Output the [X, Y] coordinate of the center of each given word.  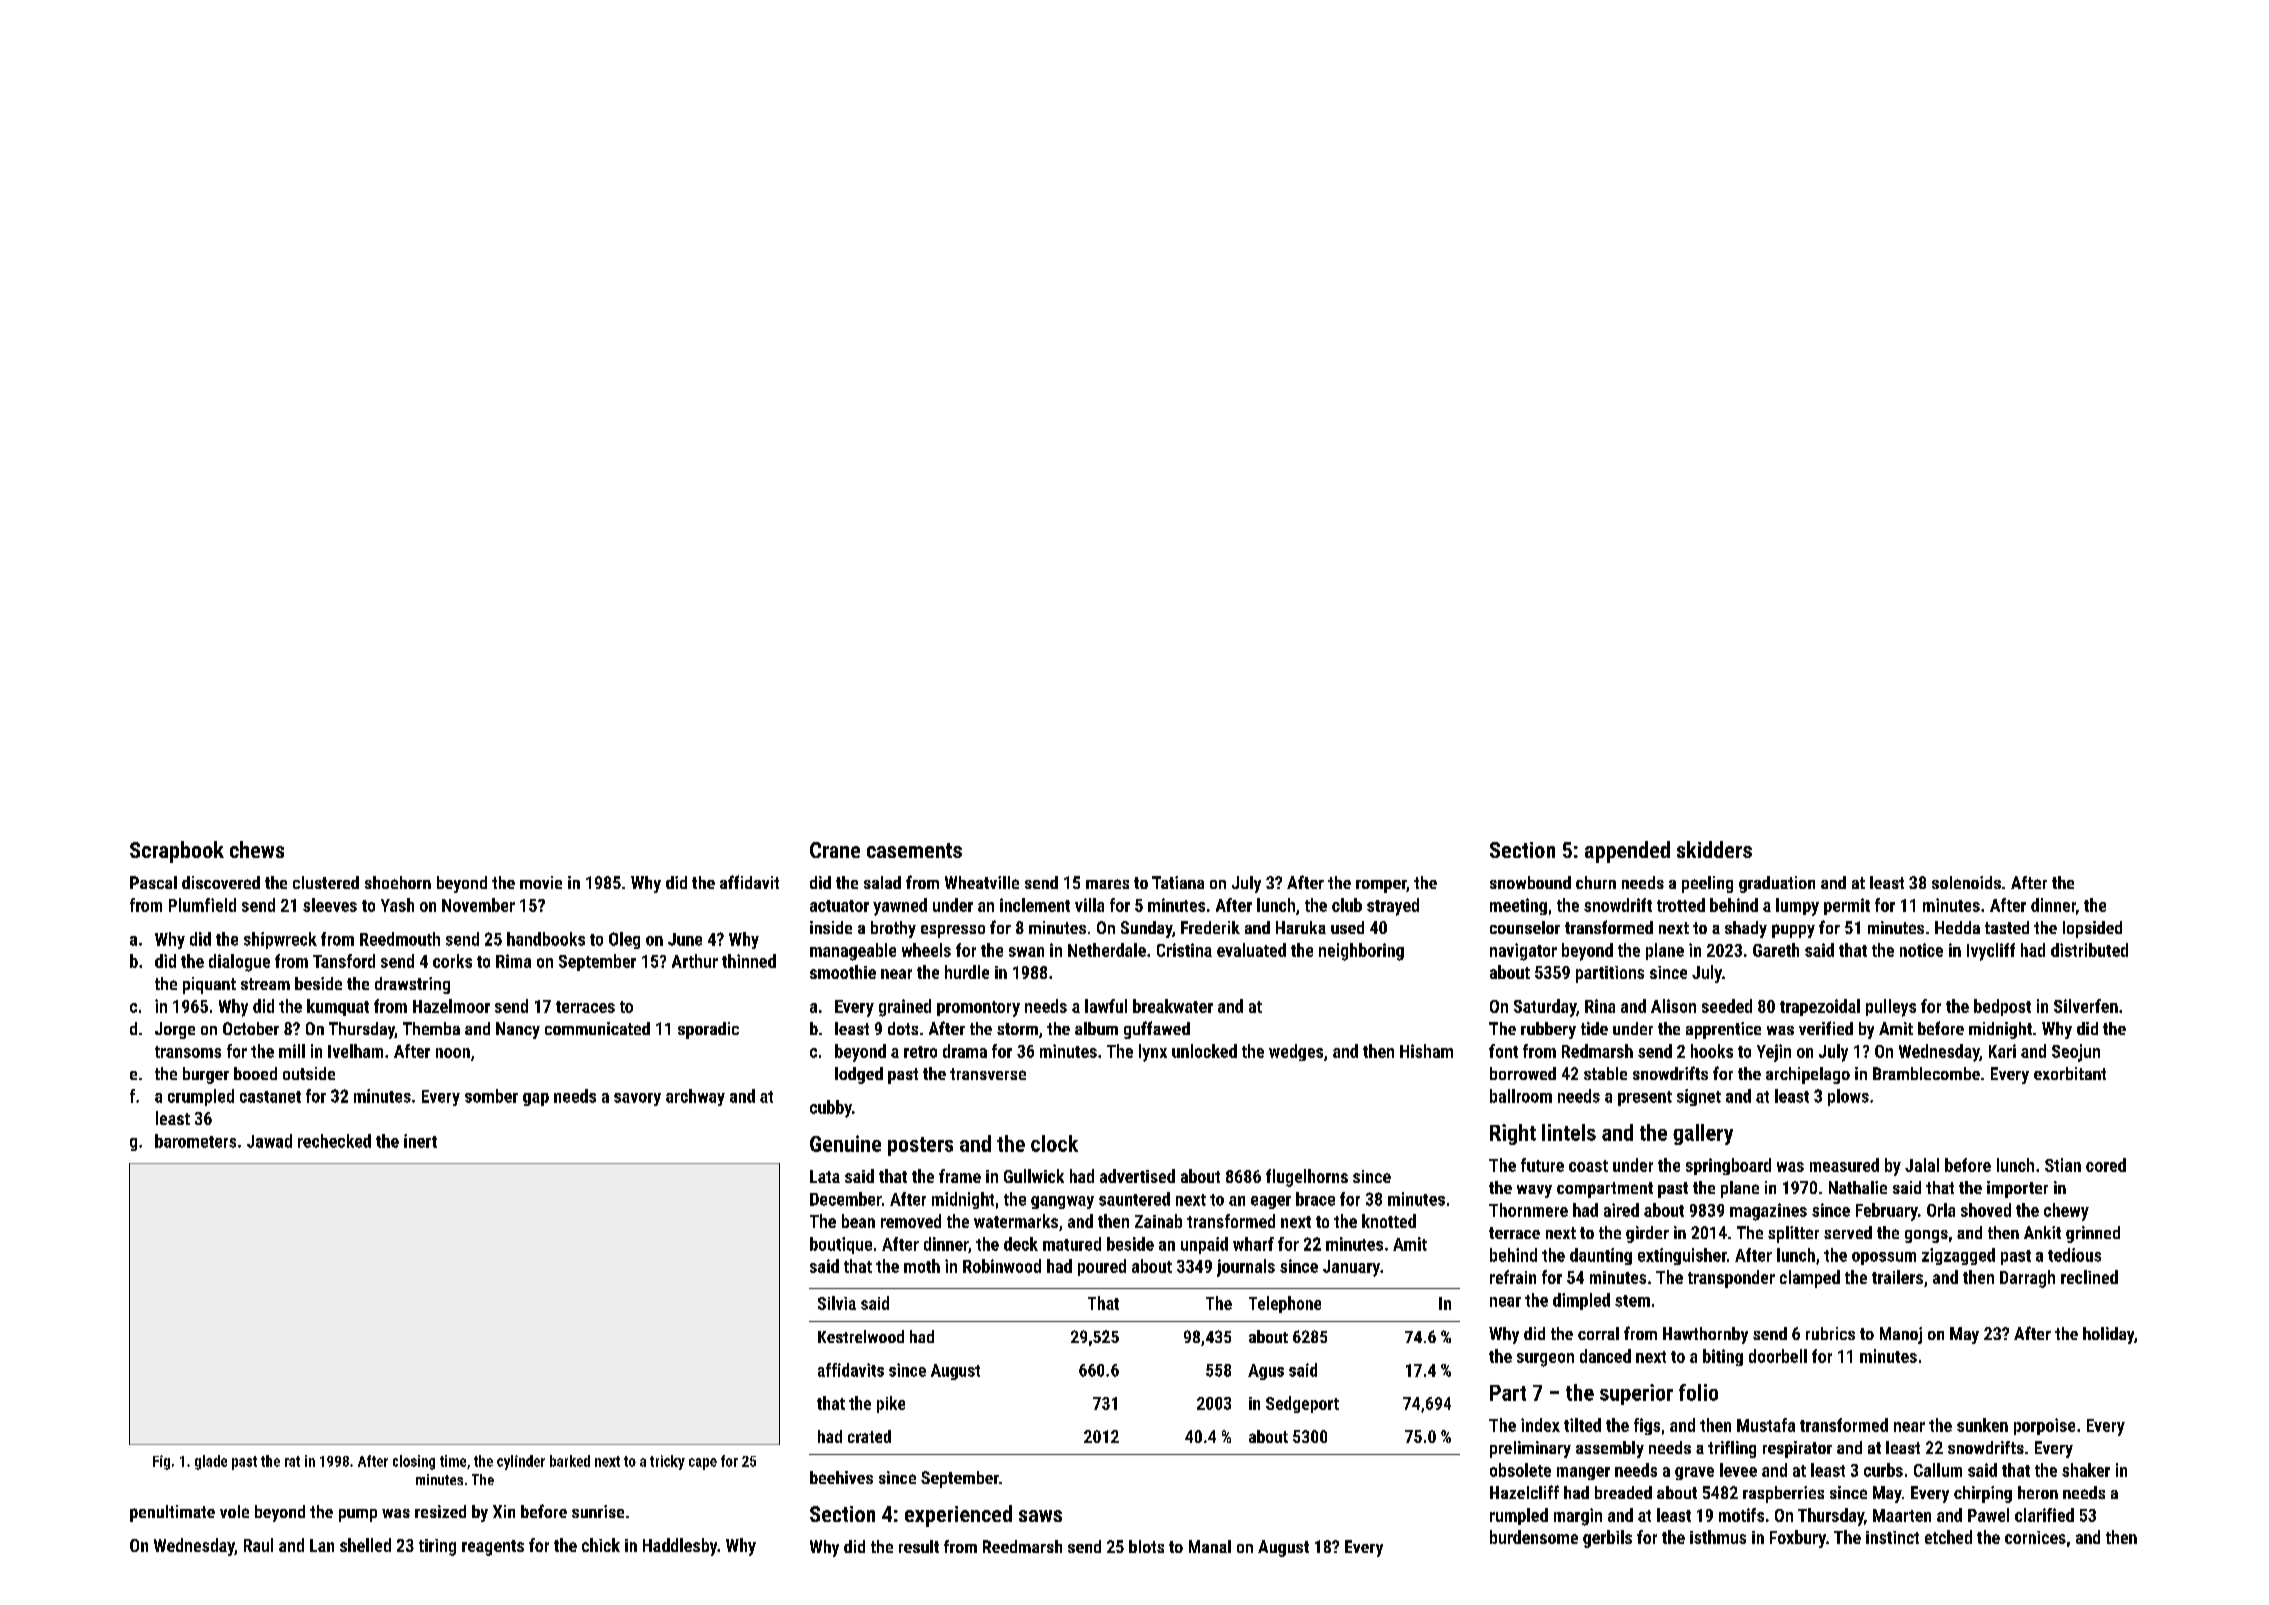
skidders [1714, 849]
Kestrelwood [861, 1336]
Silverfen [2086, 1006]
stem [1632, 1301]
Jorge [175, 1030]
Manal [1210, 1546]
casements [914, 850]
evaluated [1251, 950]
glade [211, 1462]
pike [891, 1404]
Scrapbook [177, 852]
